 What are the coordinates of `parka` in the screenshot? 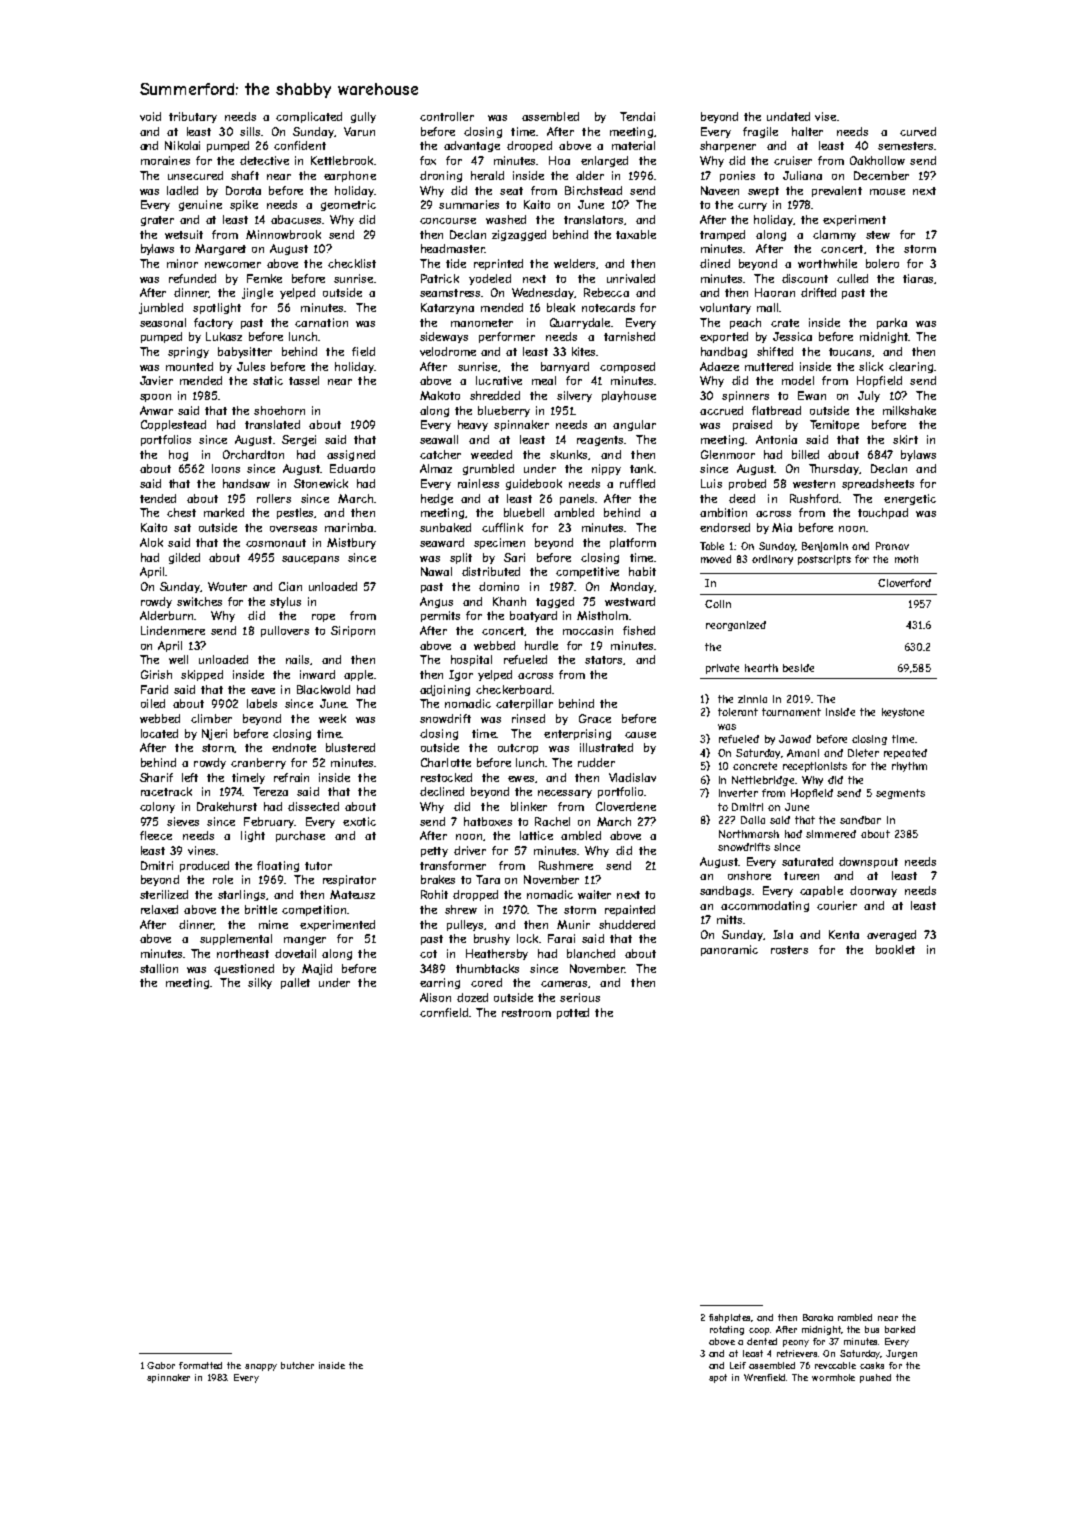 It's located at (892, 323).
